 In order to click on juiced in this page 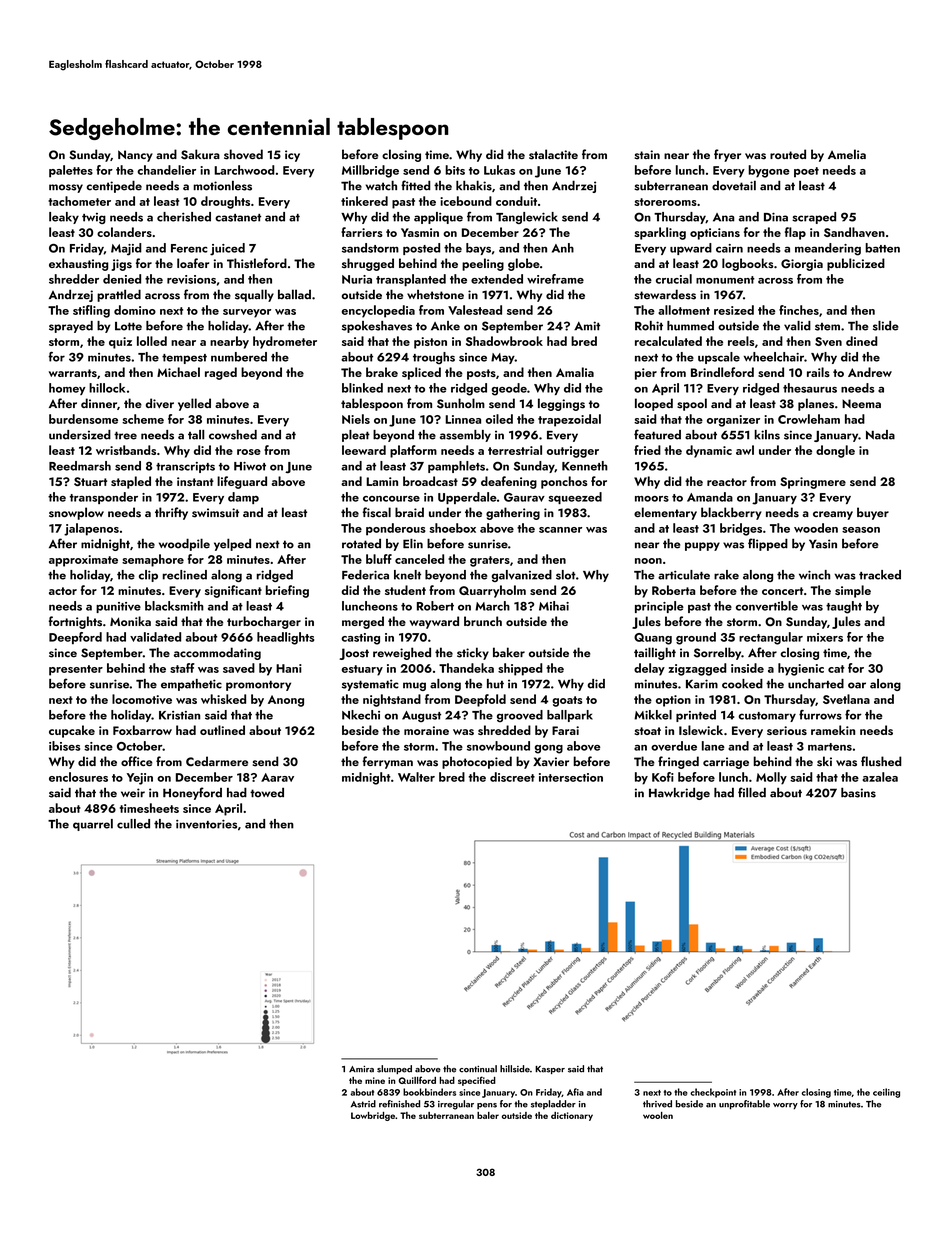, I will do `click(227, 249)`.
